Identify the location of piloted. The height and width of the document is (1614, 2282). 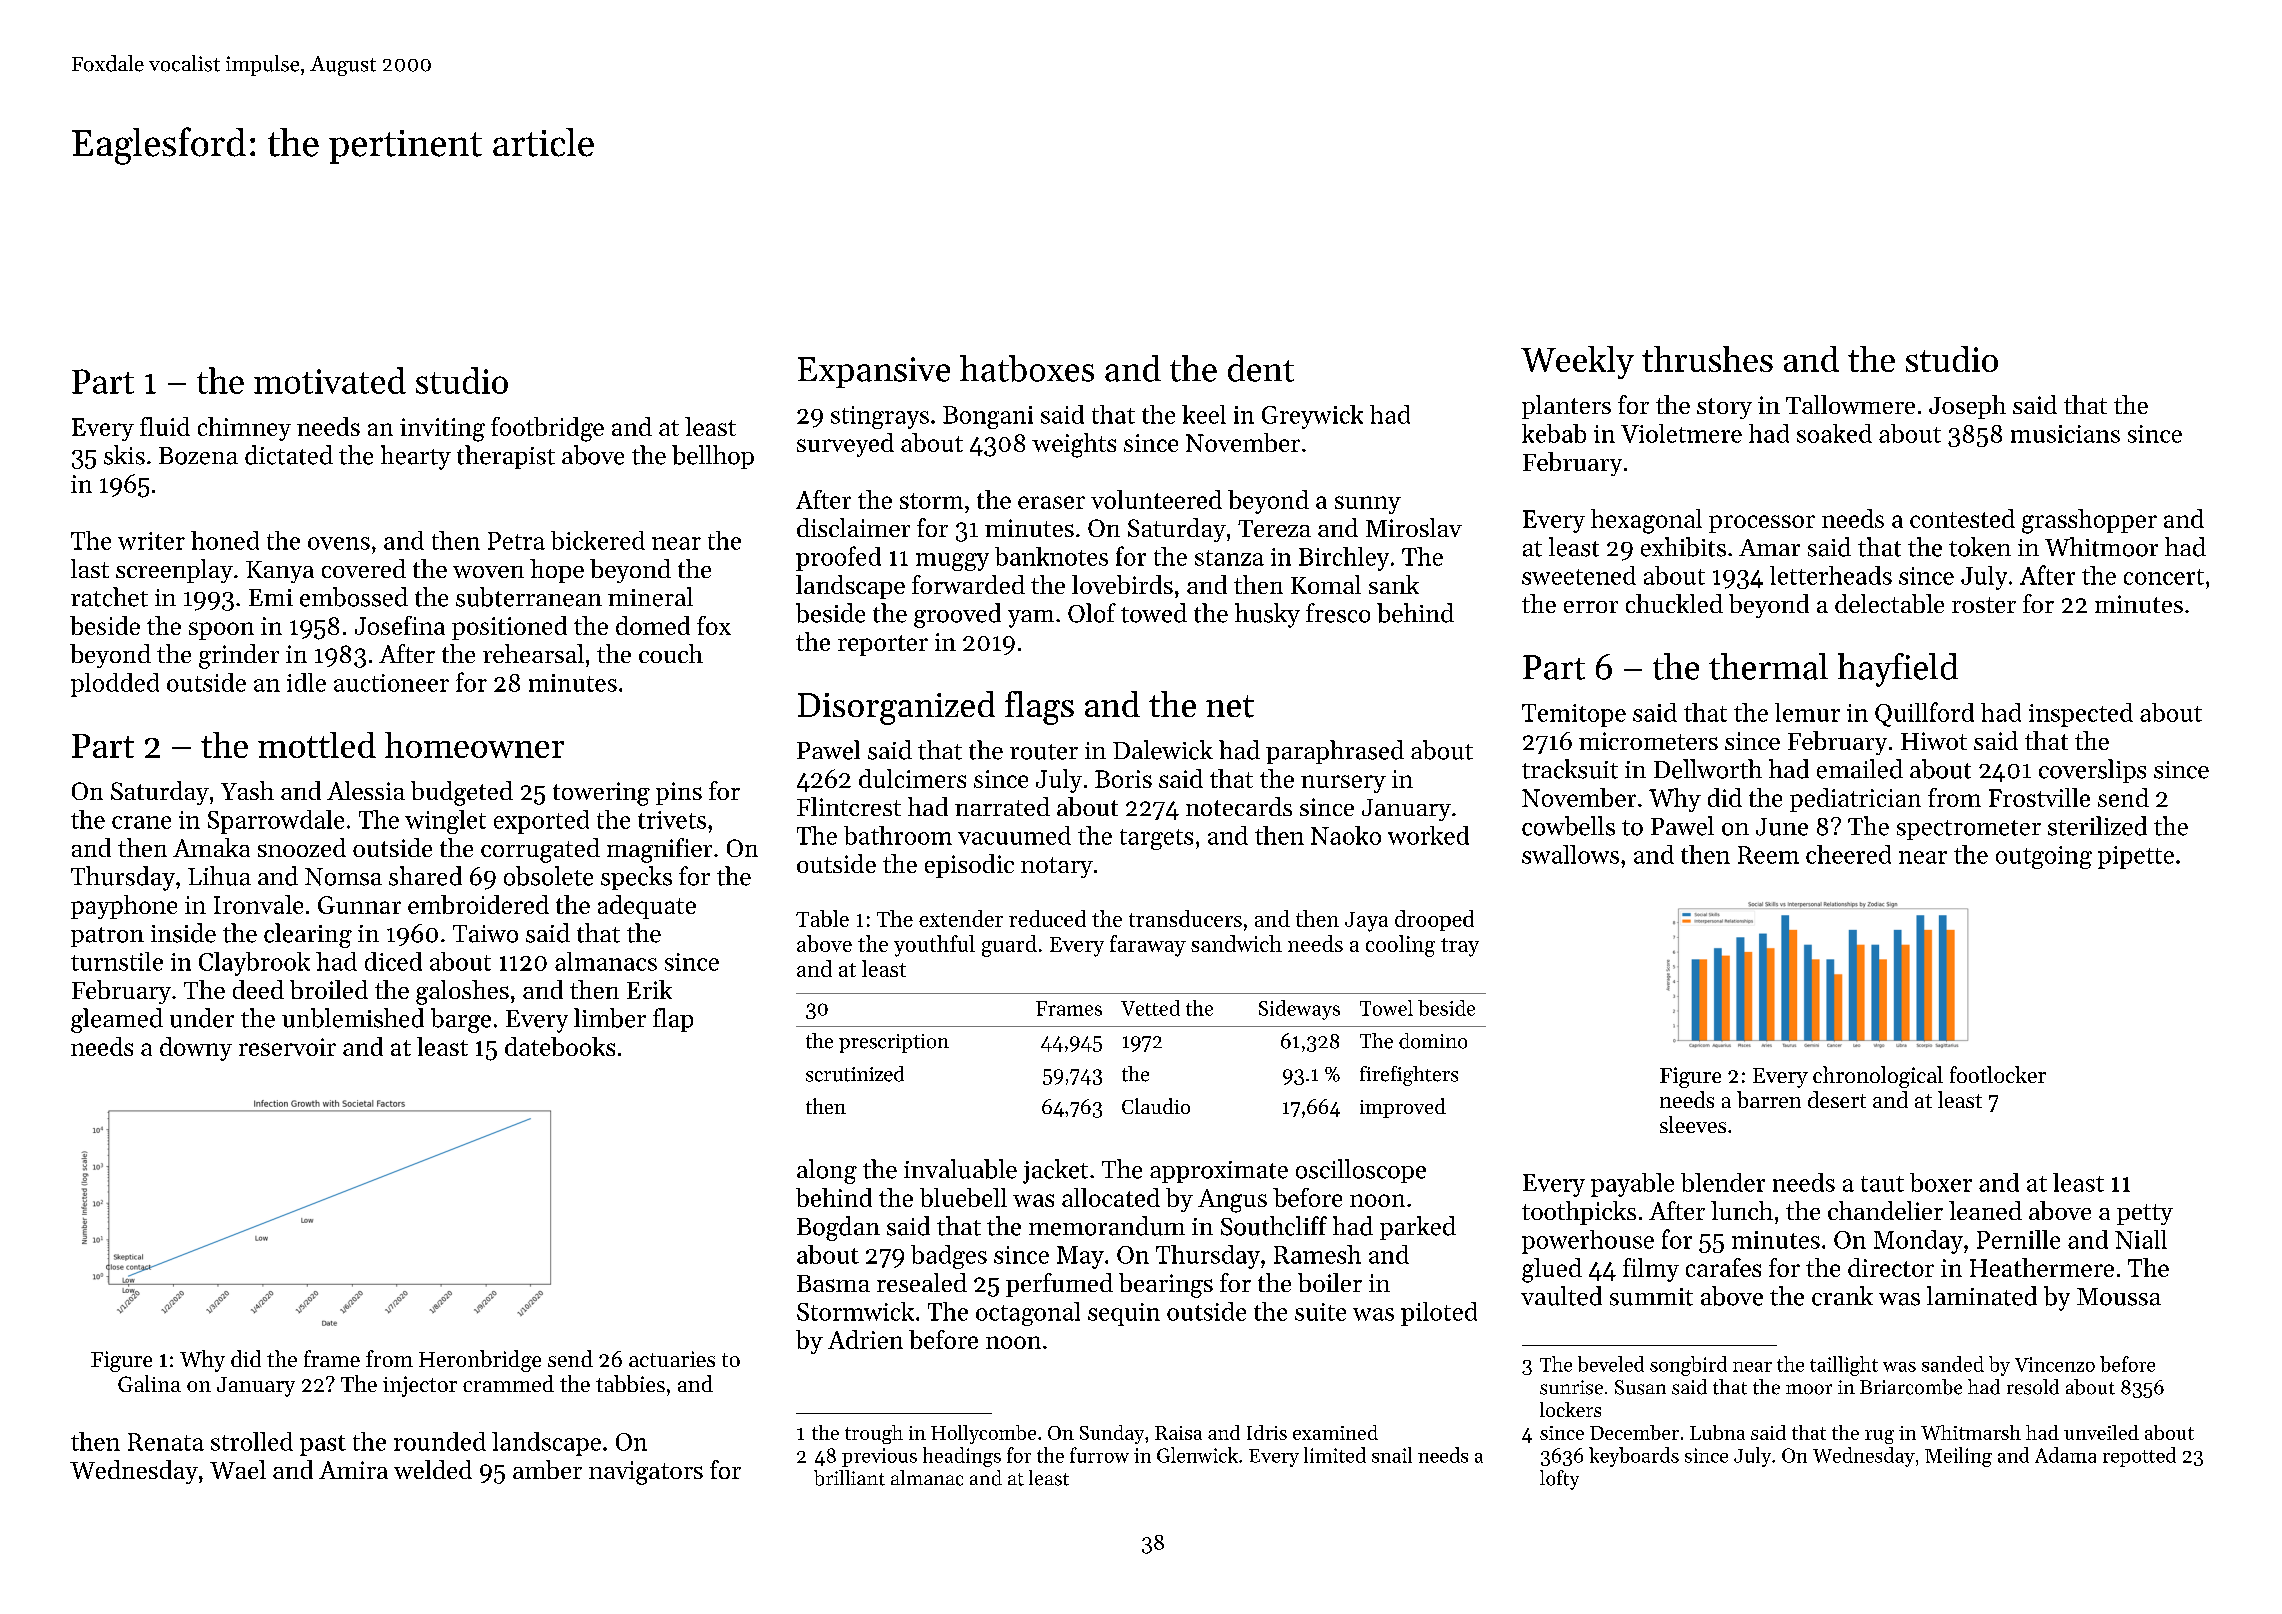
(1439, 1314).
